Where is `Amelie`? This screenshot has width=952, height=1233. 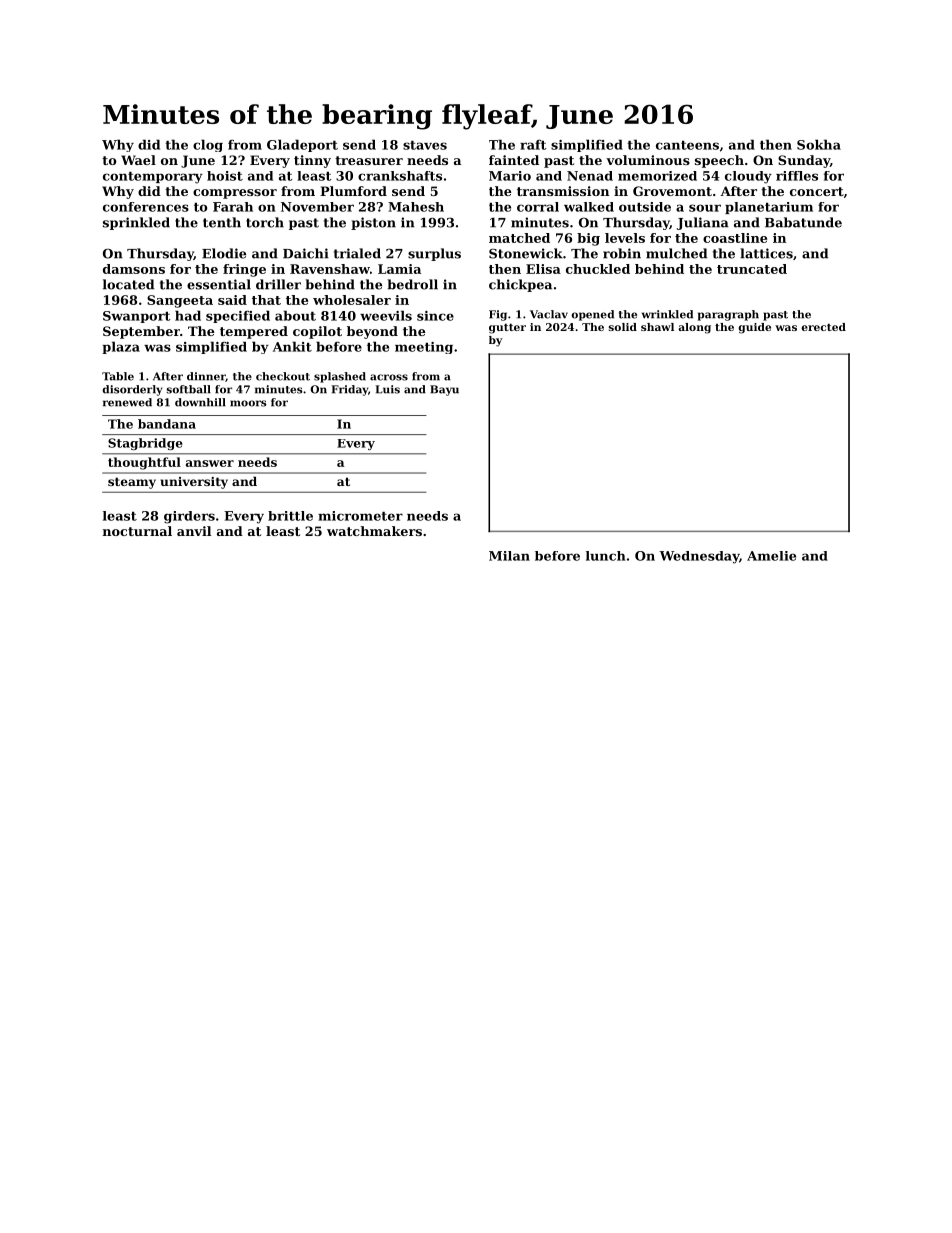
Amelie is located at coordinates (771, 556).
